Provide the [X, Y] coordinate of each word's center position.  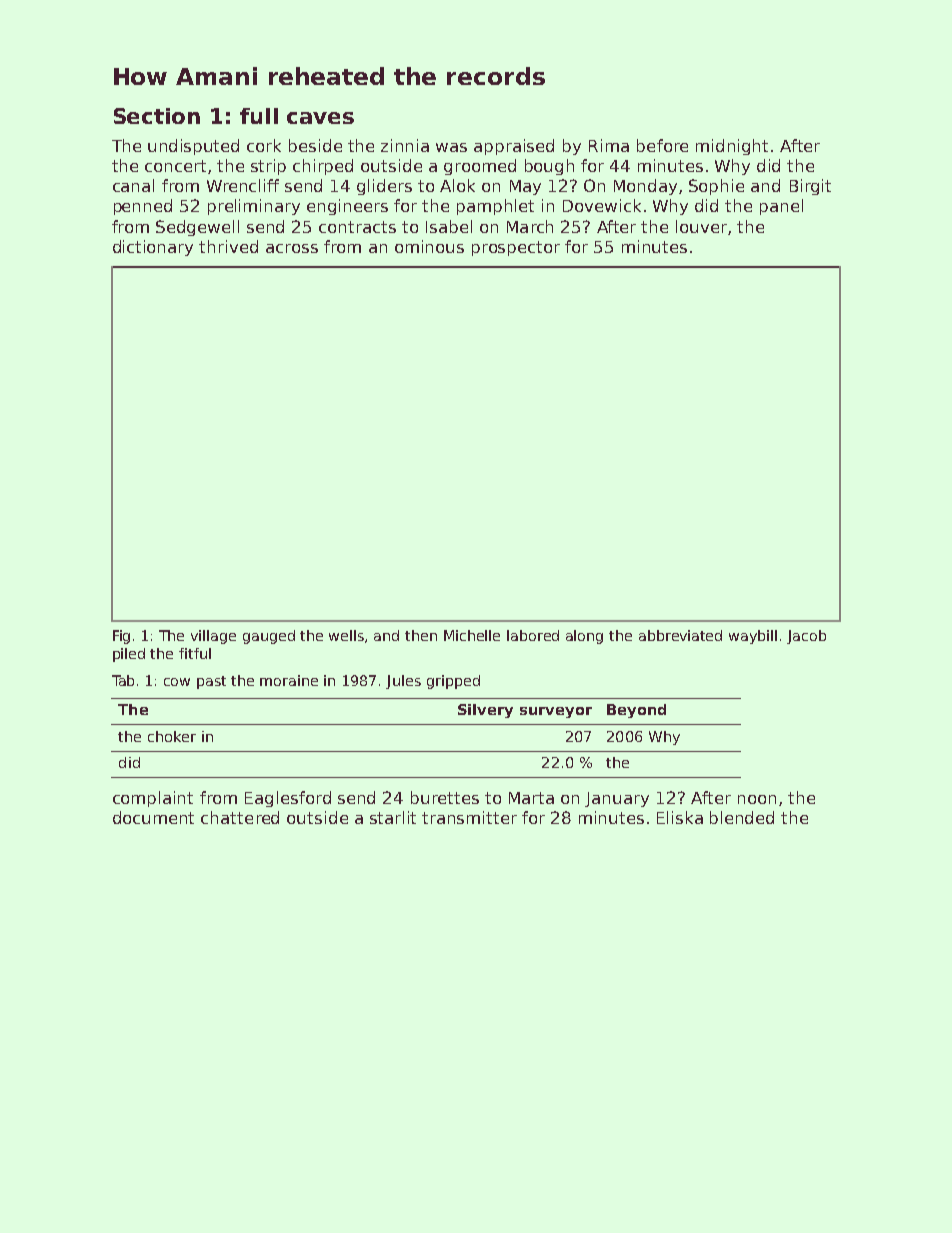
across [292, 248]
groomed [480, 167]
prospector [516, 248]
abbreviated [680, 635]
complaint [153, 799]
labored [533, 635]
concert [175, 166]
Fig [121, 637]
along [584, 637]
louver [701, 226]
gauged [269, 637]
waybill [753, 637]
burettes [445, 797]
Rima [609, 145]
